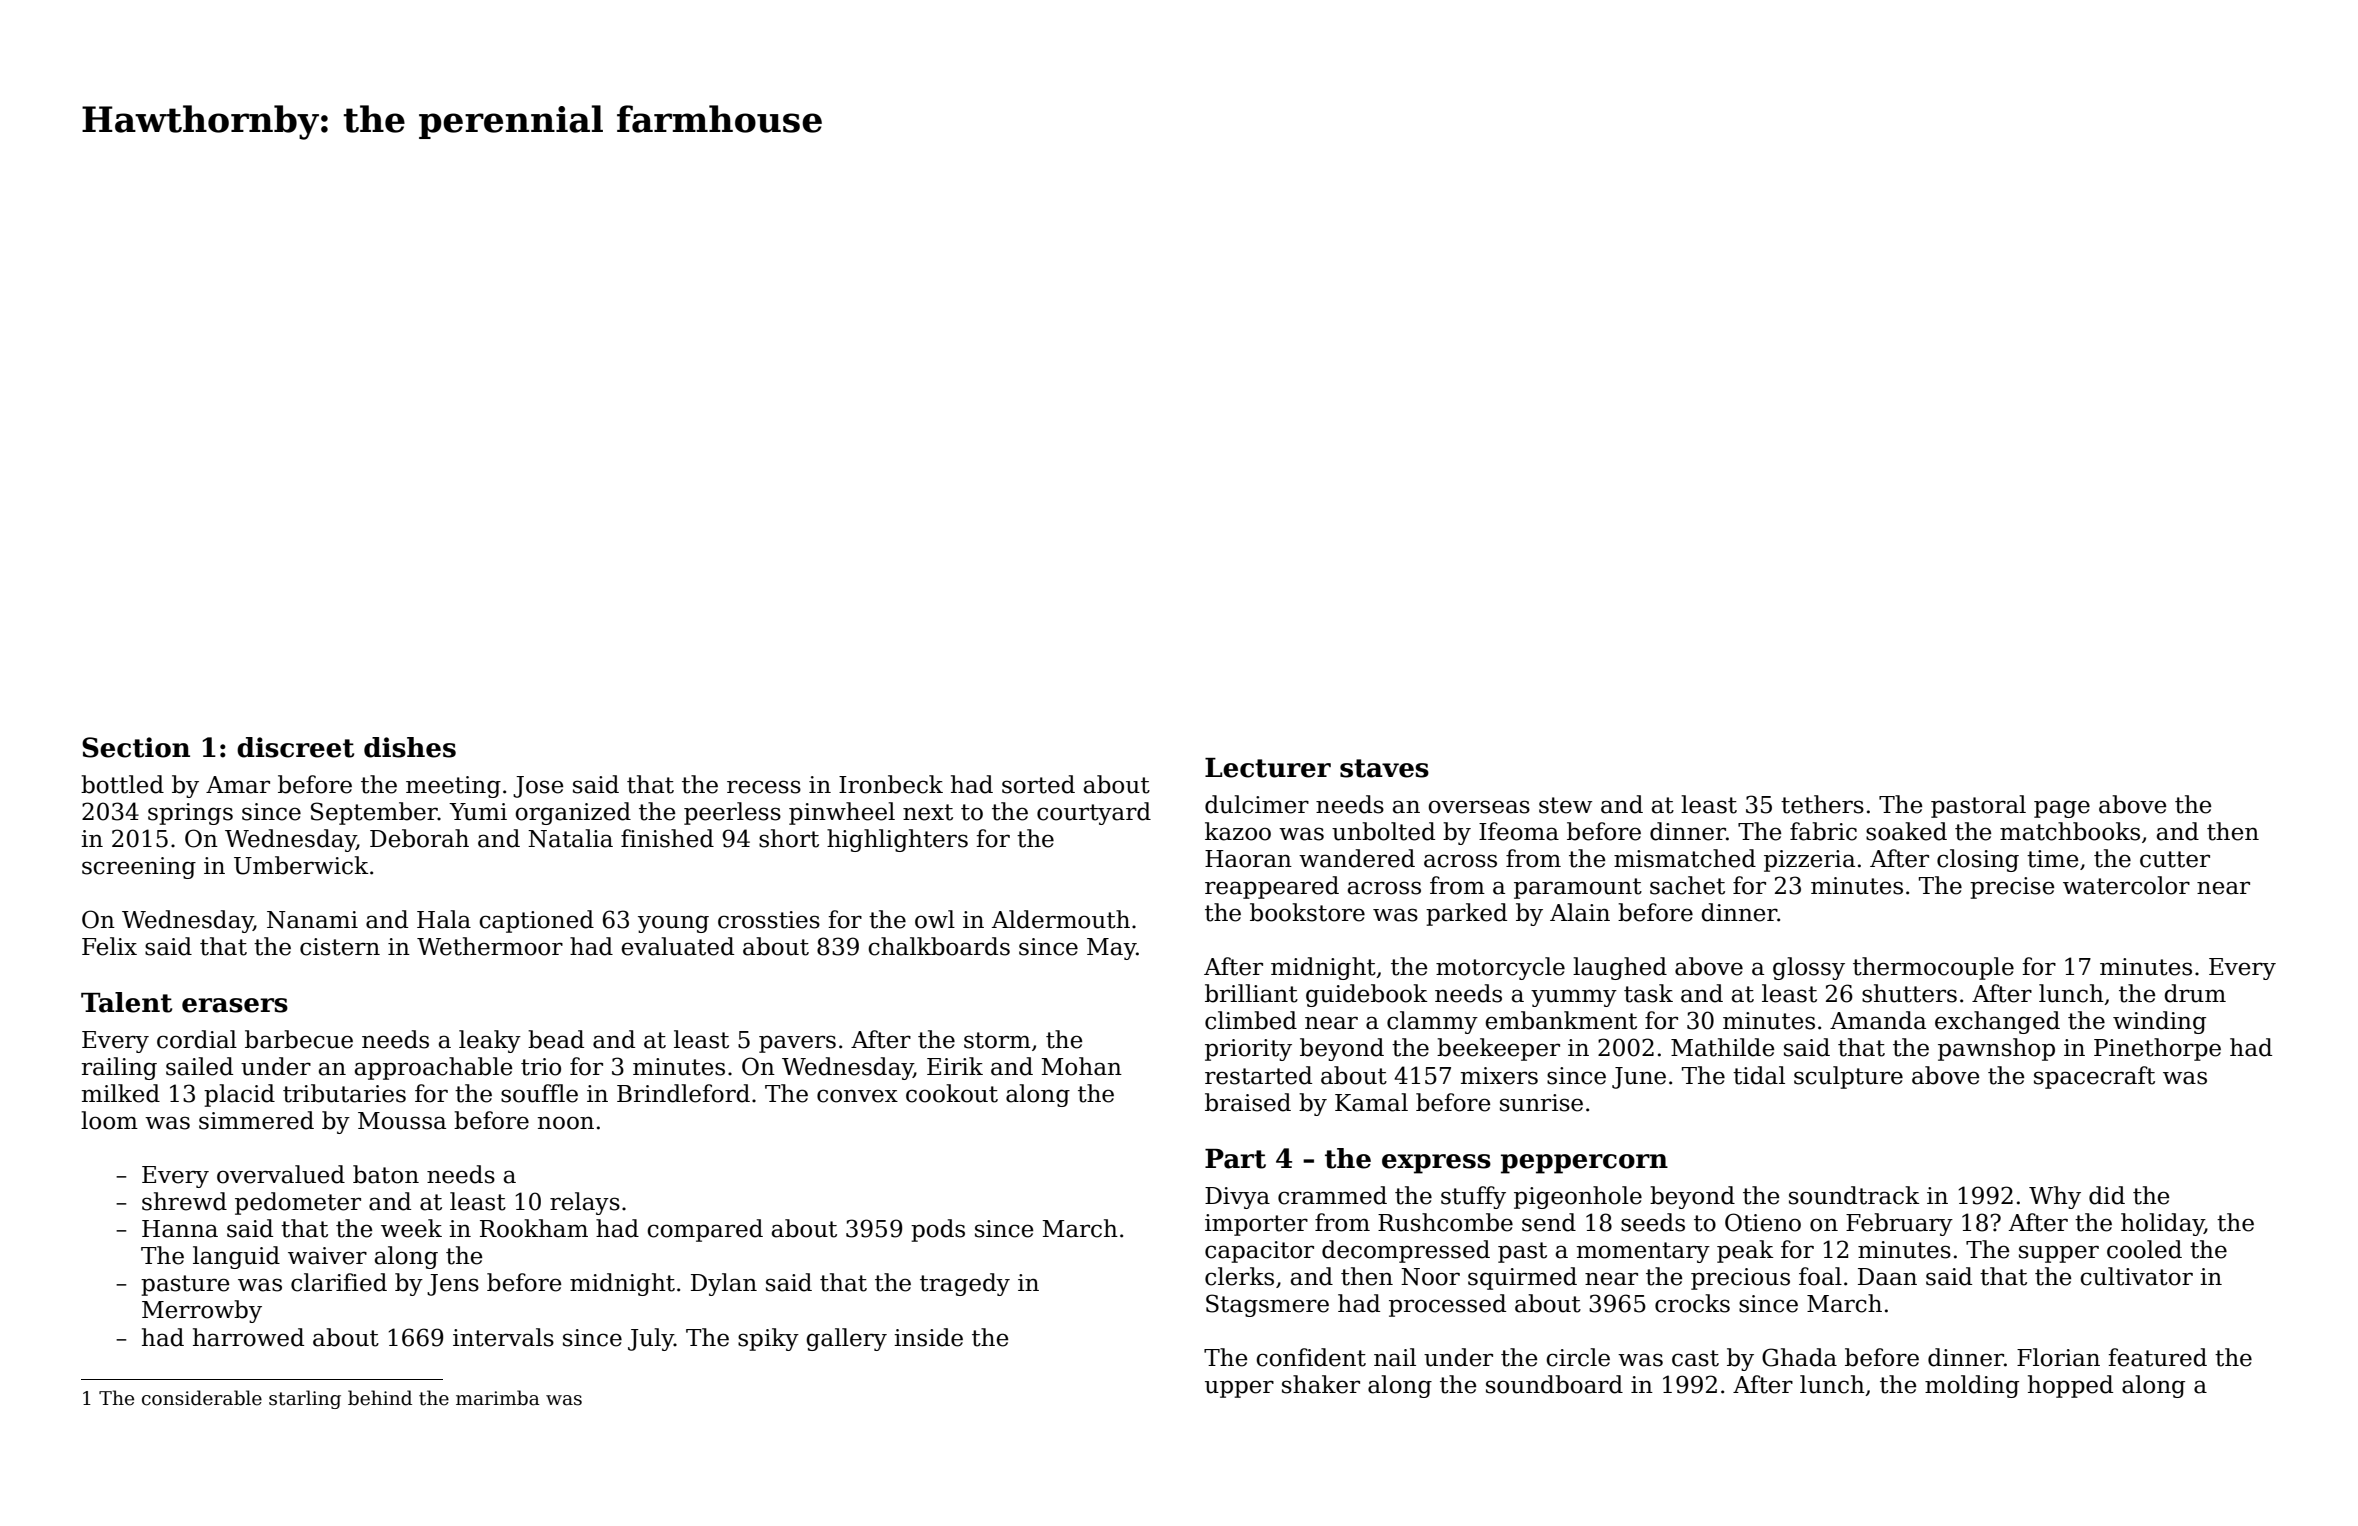  What do you see at coordinates (538, 787) in the page?
I see `Jose` at bounding box center [538, 787].
